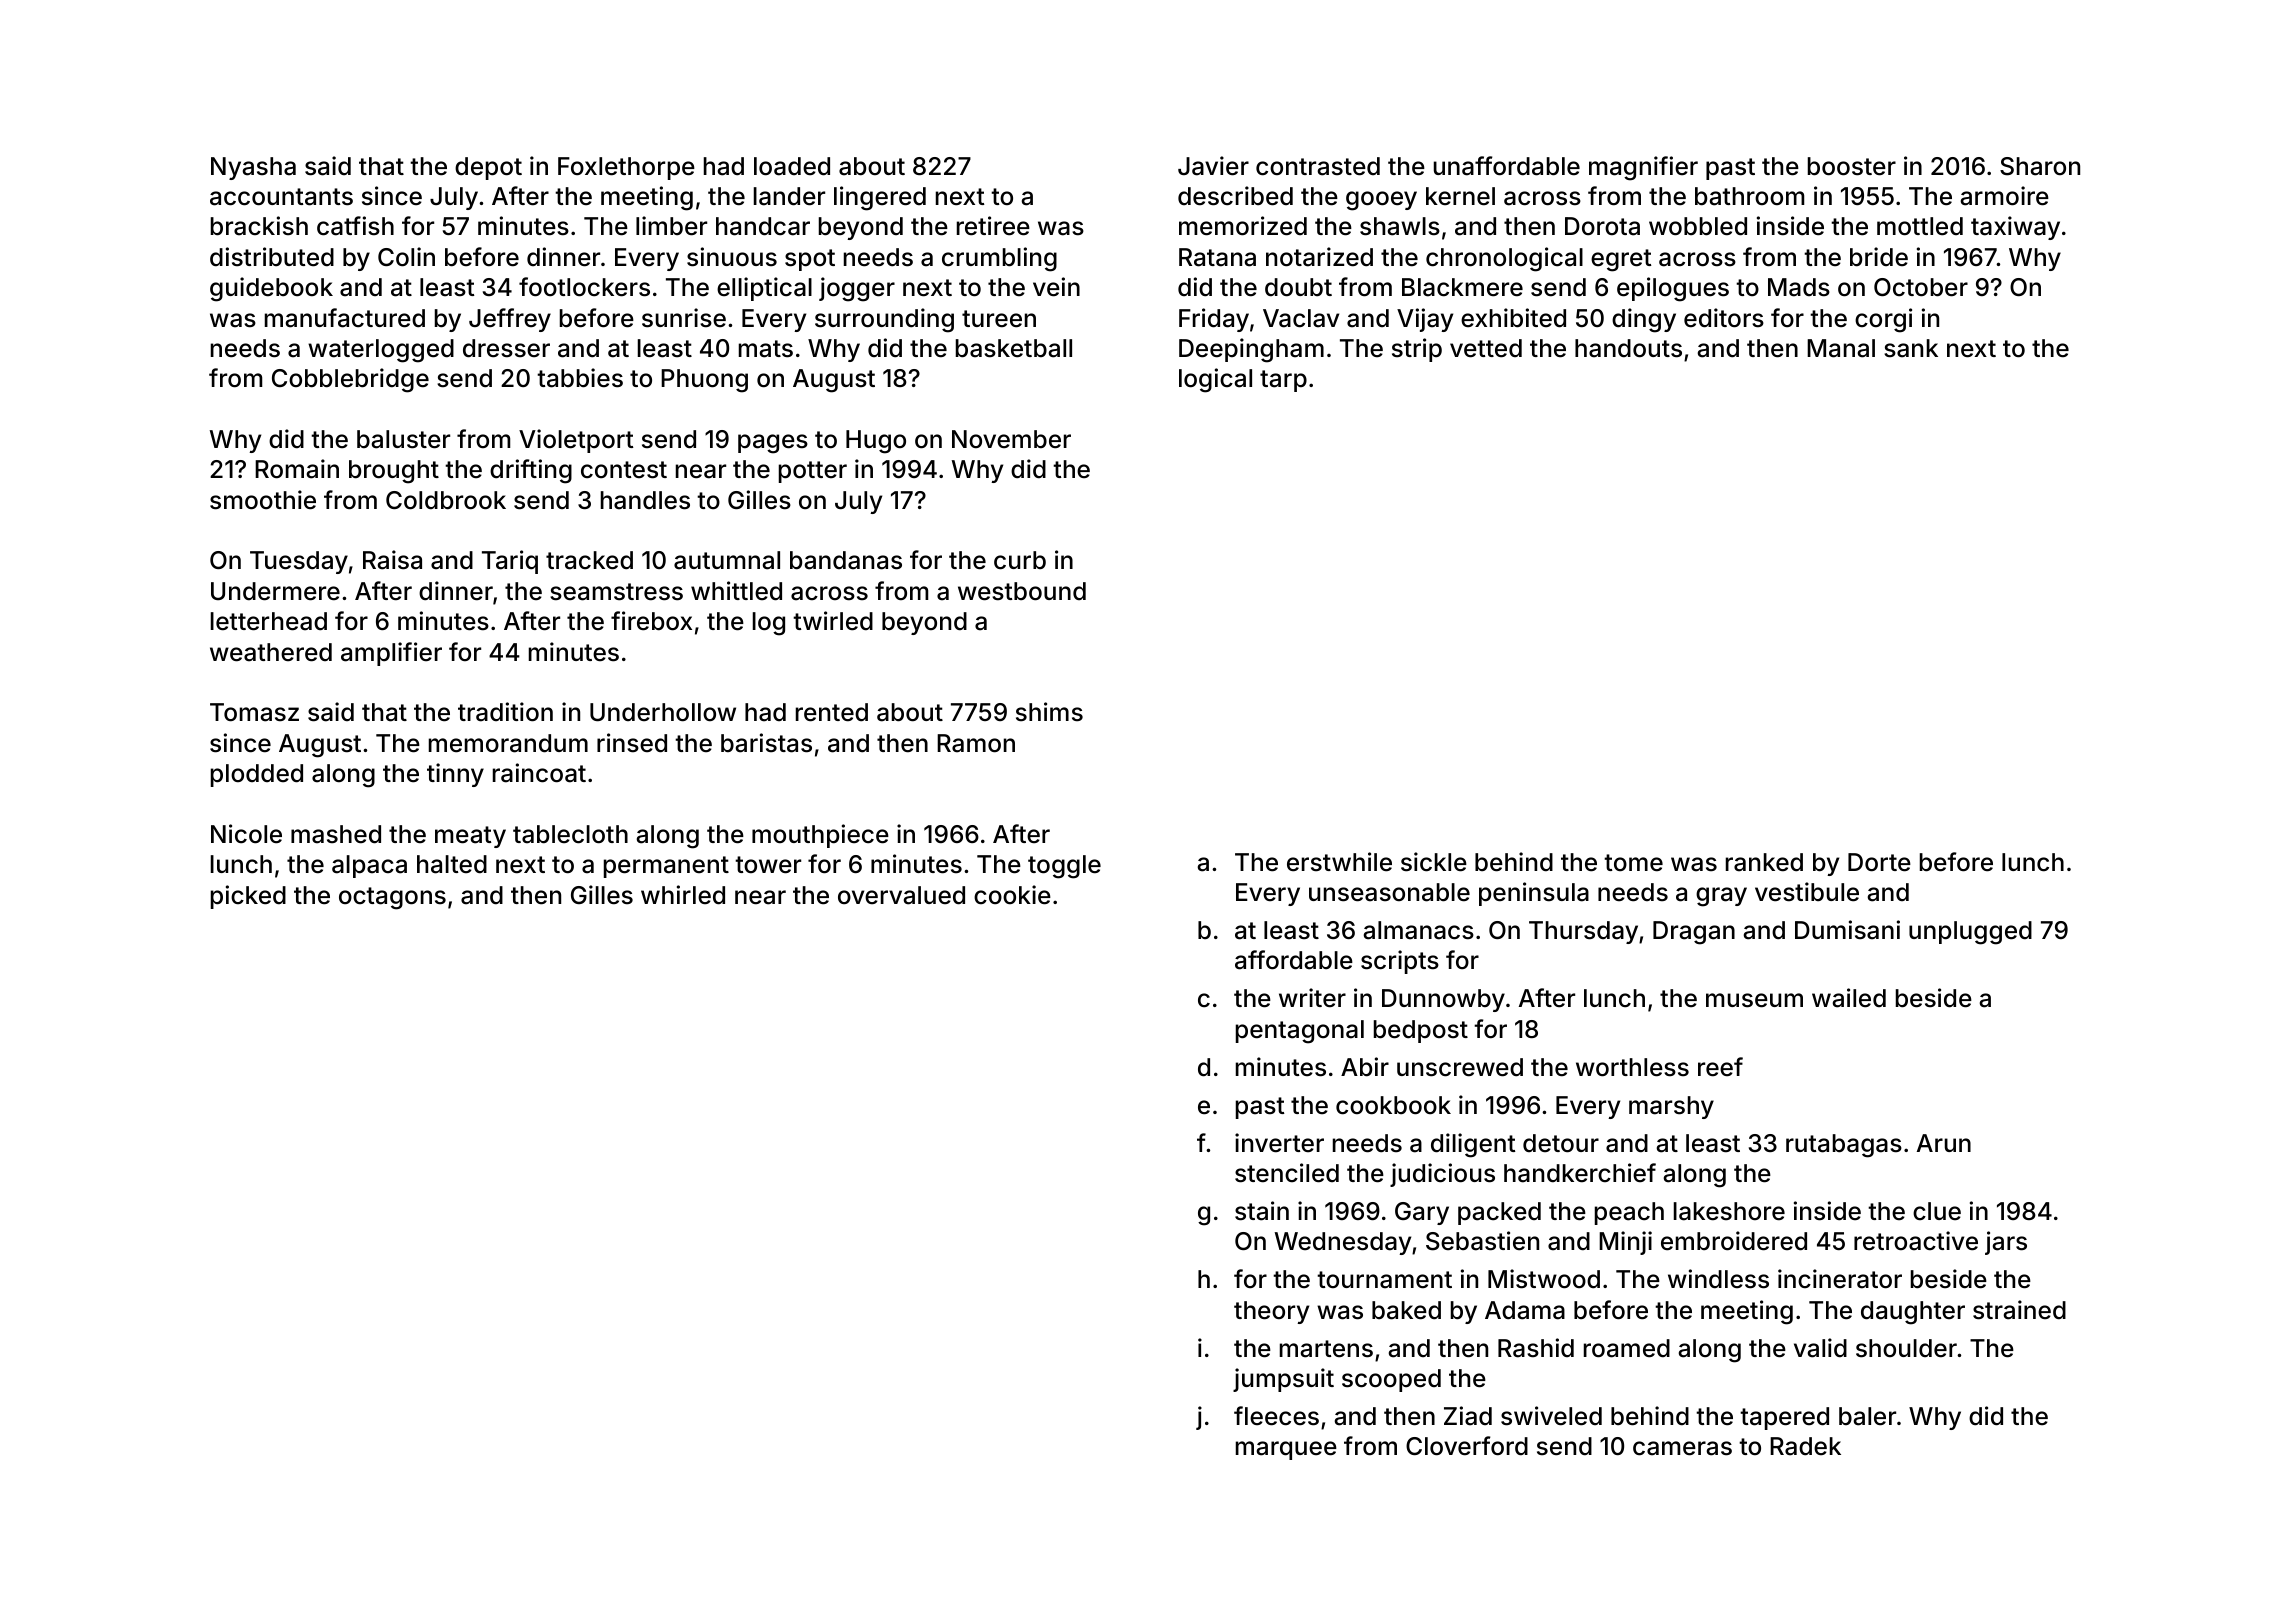 The width and height of the page is (2292, 1620). Describe the element at coordinates (248, 897) in the page. I see `picked` at that location.
